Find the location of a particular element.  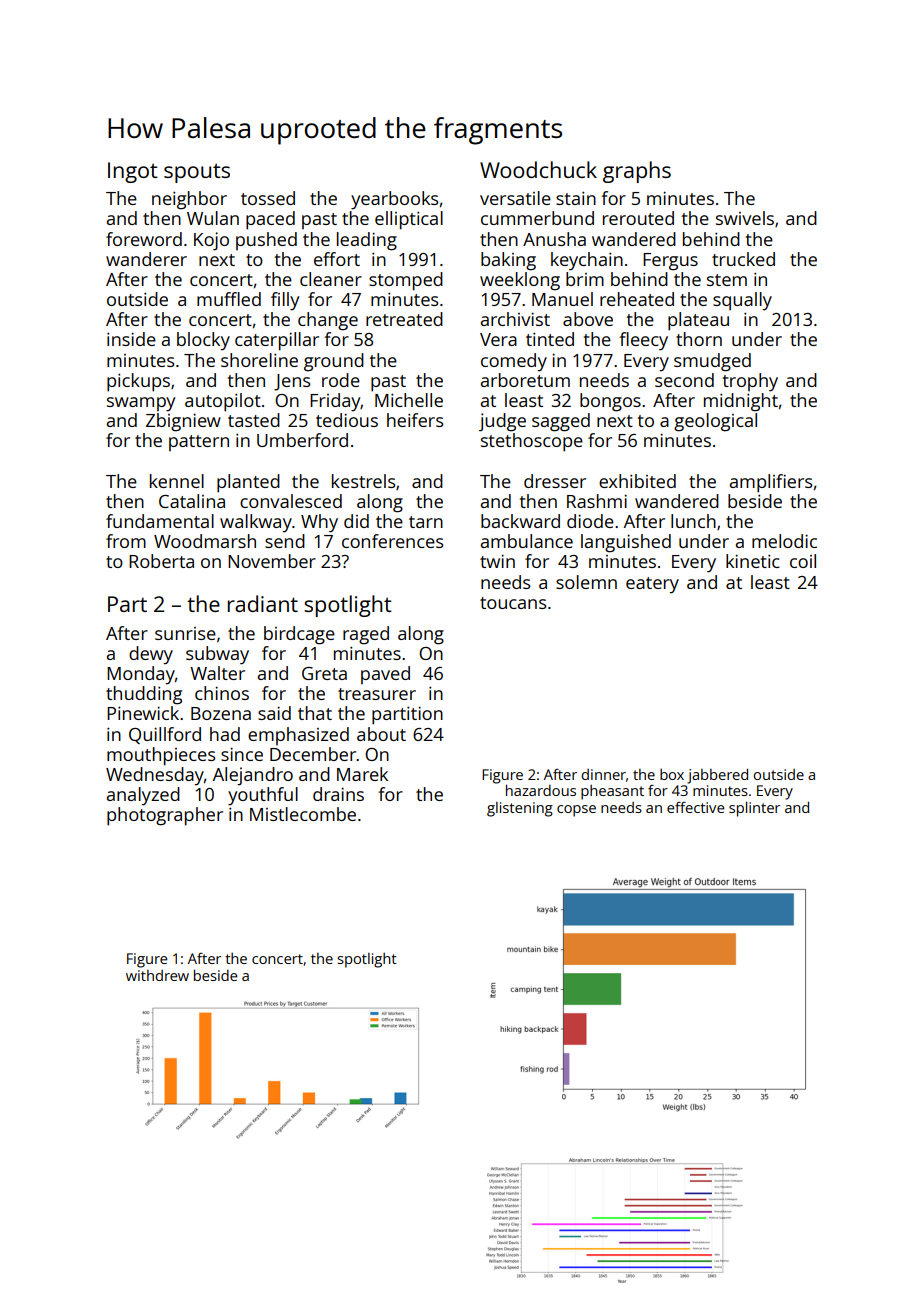

photographer is located at coordinates (165, 816).
